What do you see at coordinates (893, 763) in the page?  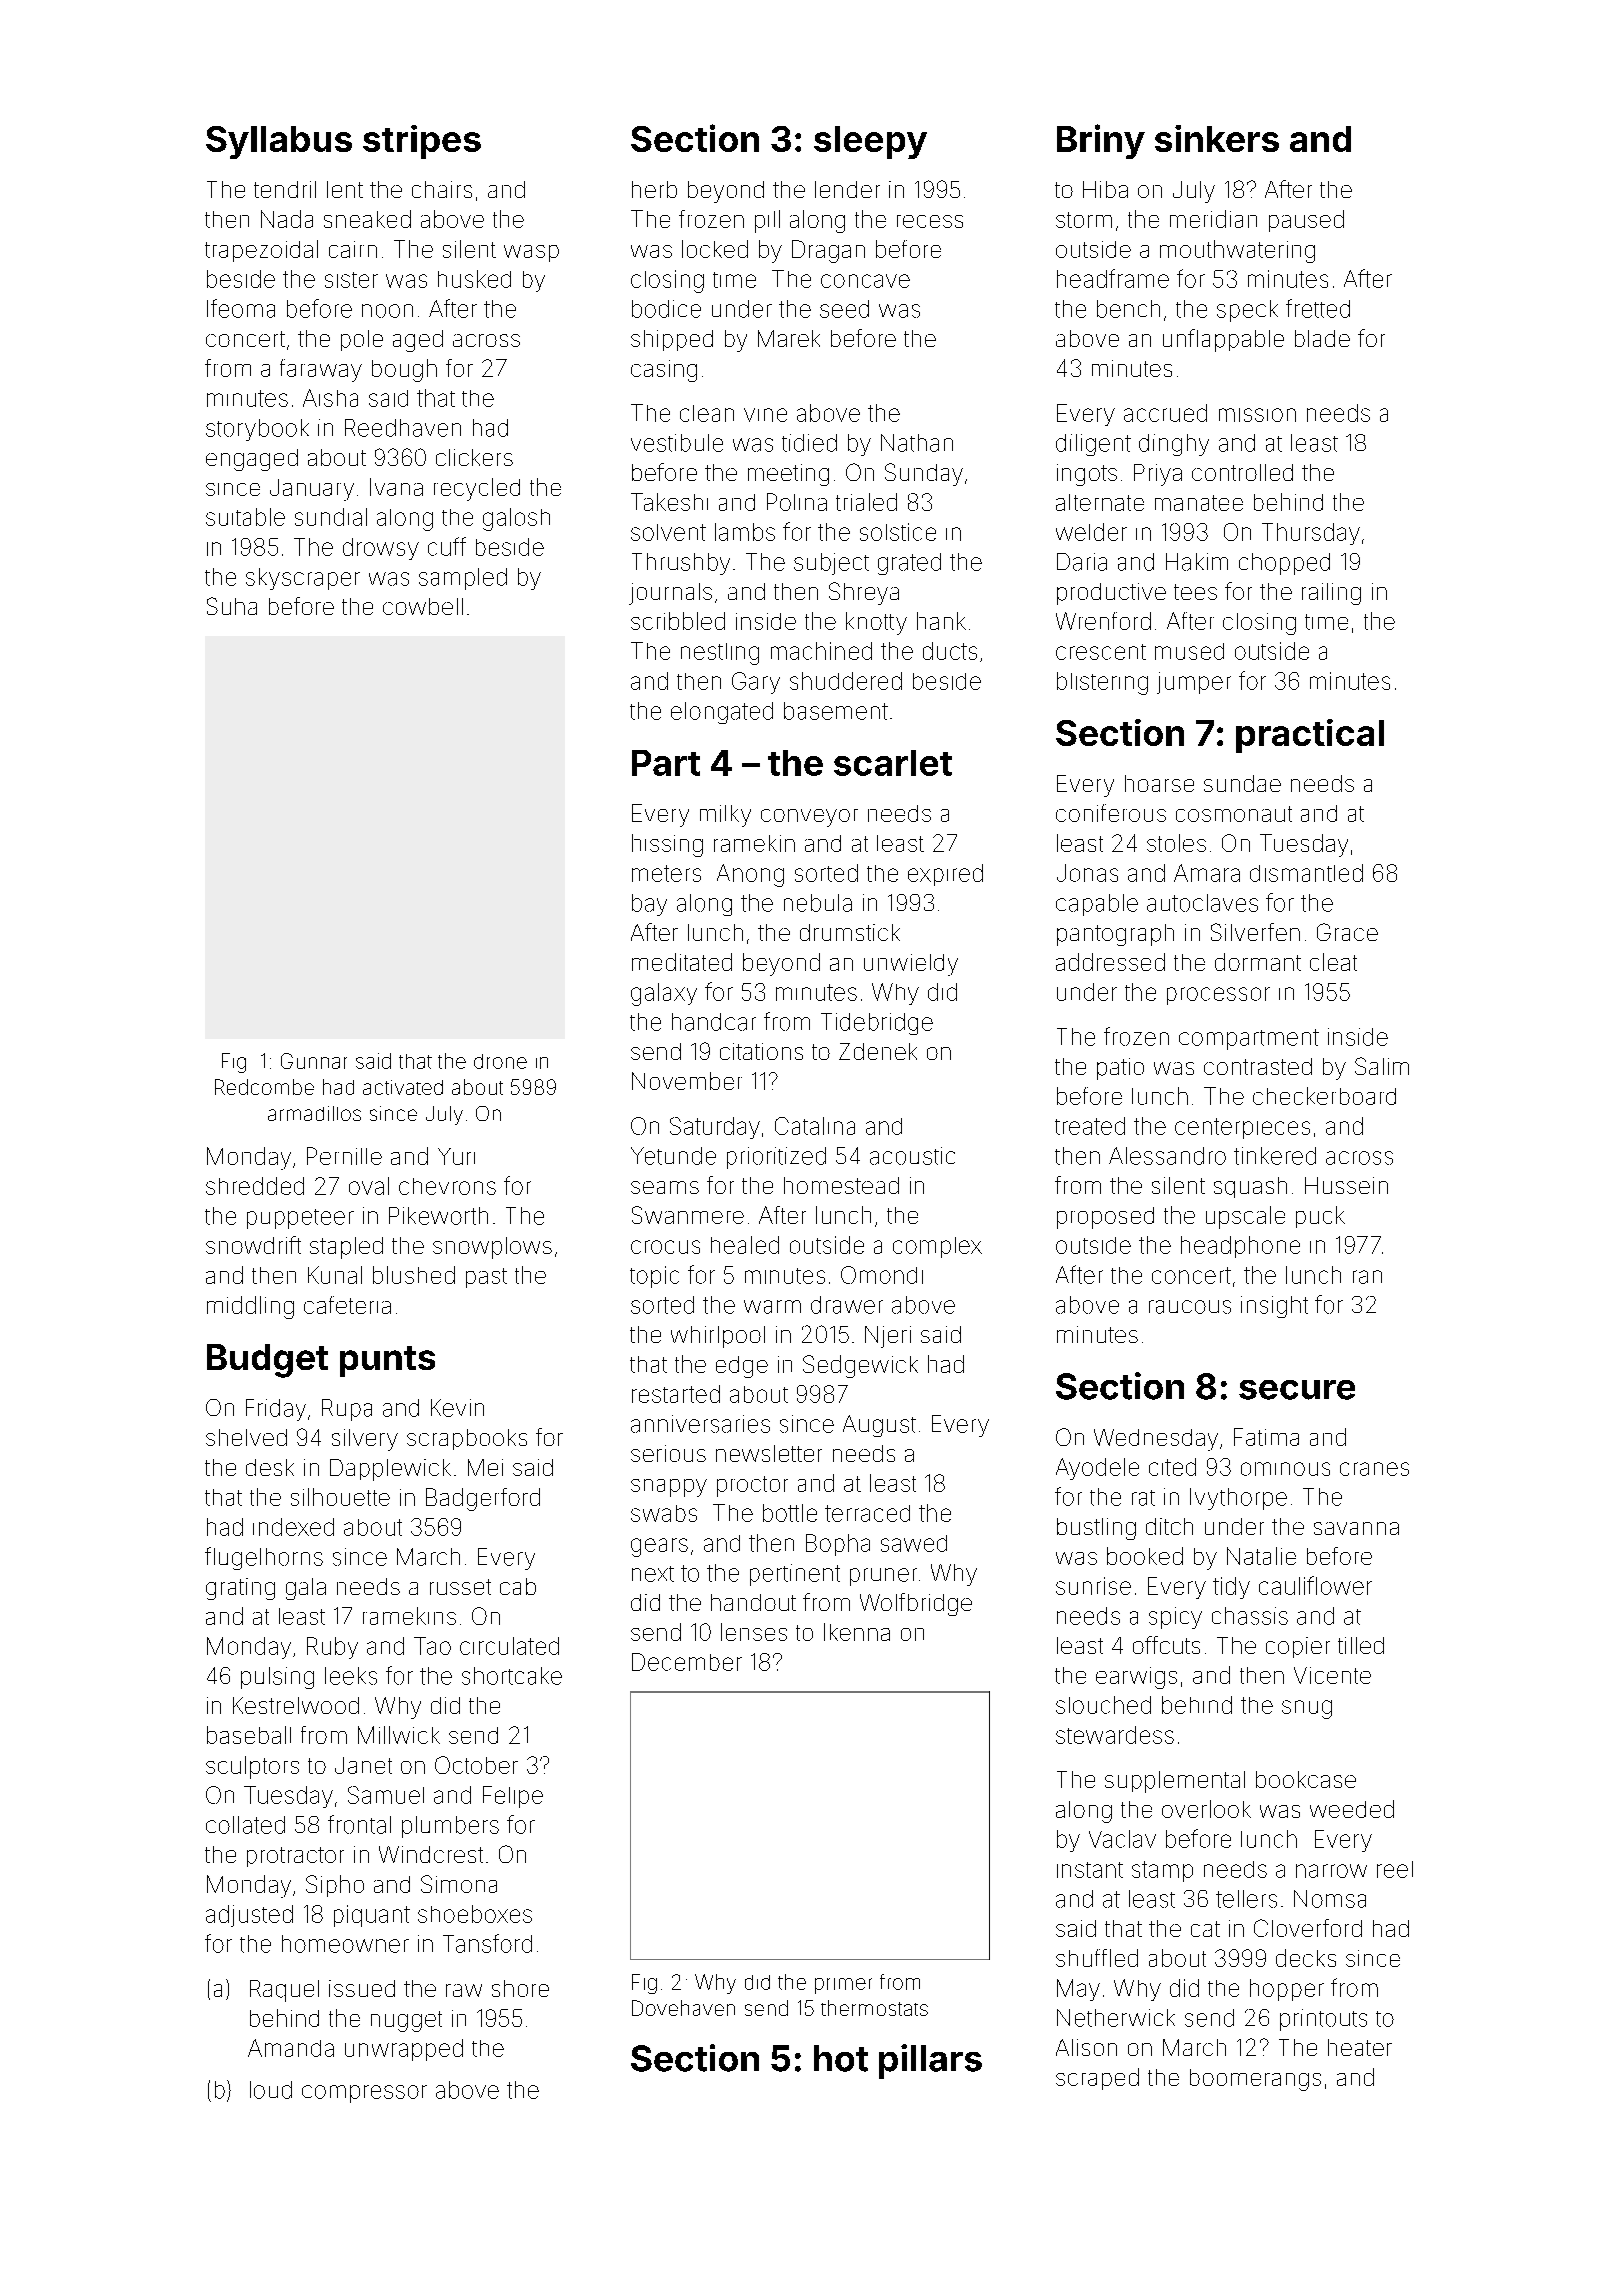 I see `scarlet` at bounding box center [893, 763].
